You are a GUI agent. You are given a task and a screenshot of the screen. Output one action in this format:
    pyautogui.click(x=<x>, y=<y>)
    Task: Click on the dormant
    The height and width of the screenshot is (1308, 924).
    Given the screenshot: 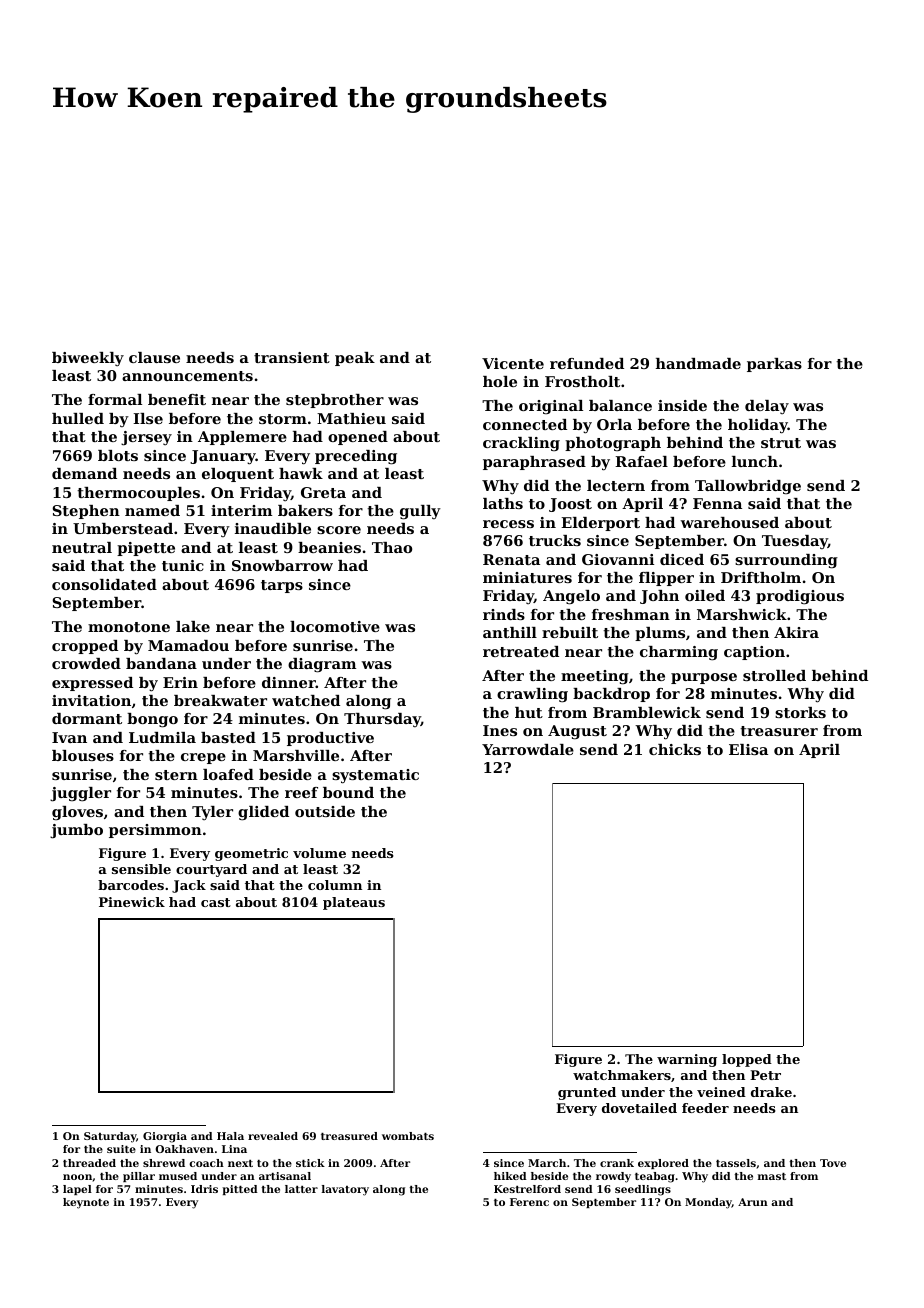 What is the action you would take?
    pyautogui.click(x=87, y=718)
